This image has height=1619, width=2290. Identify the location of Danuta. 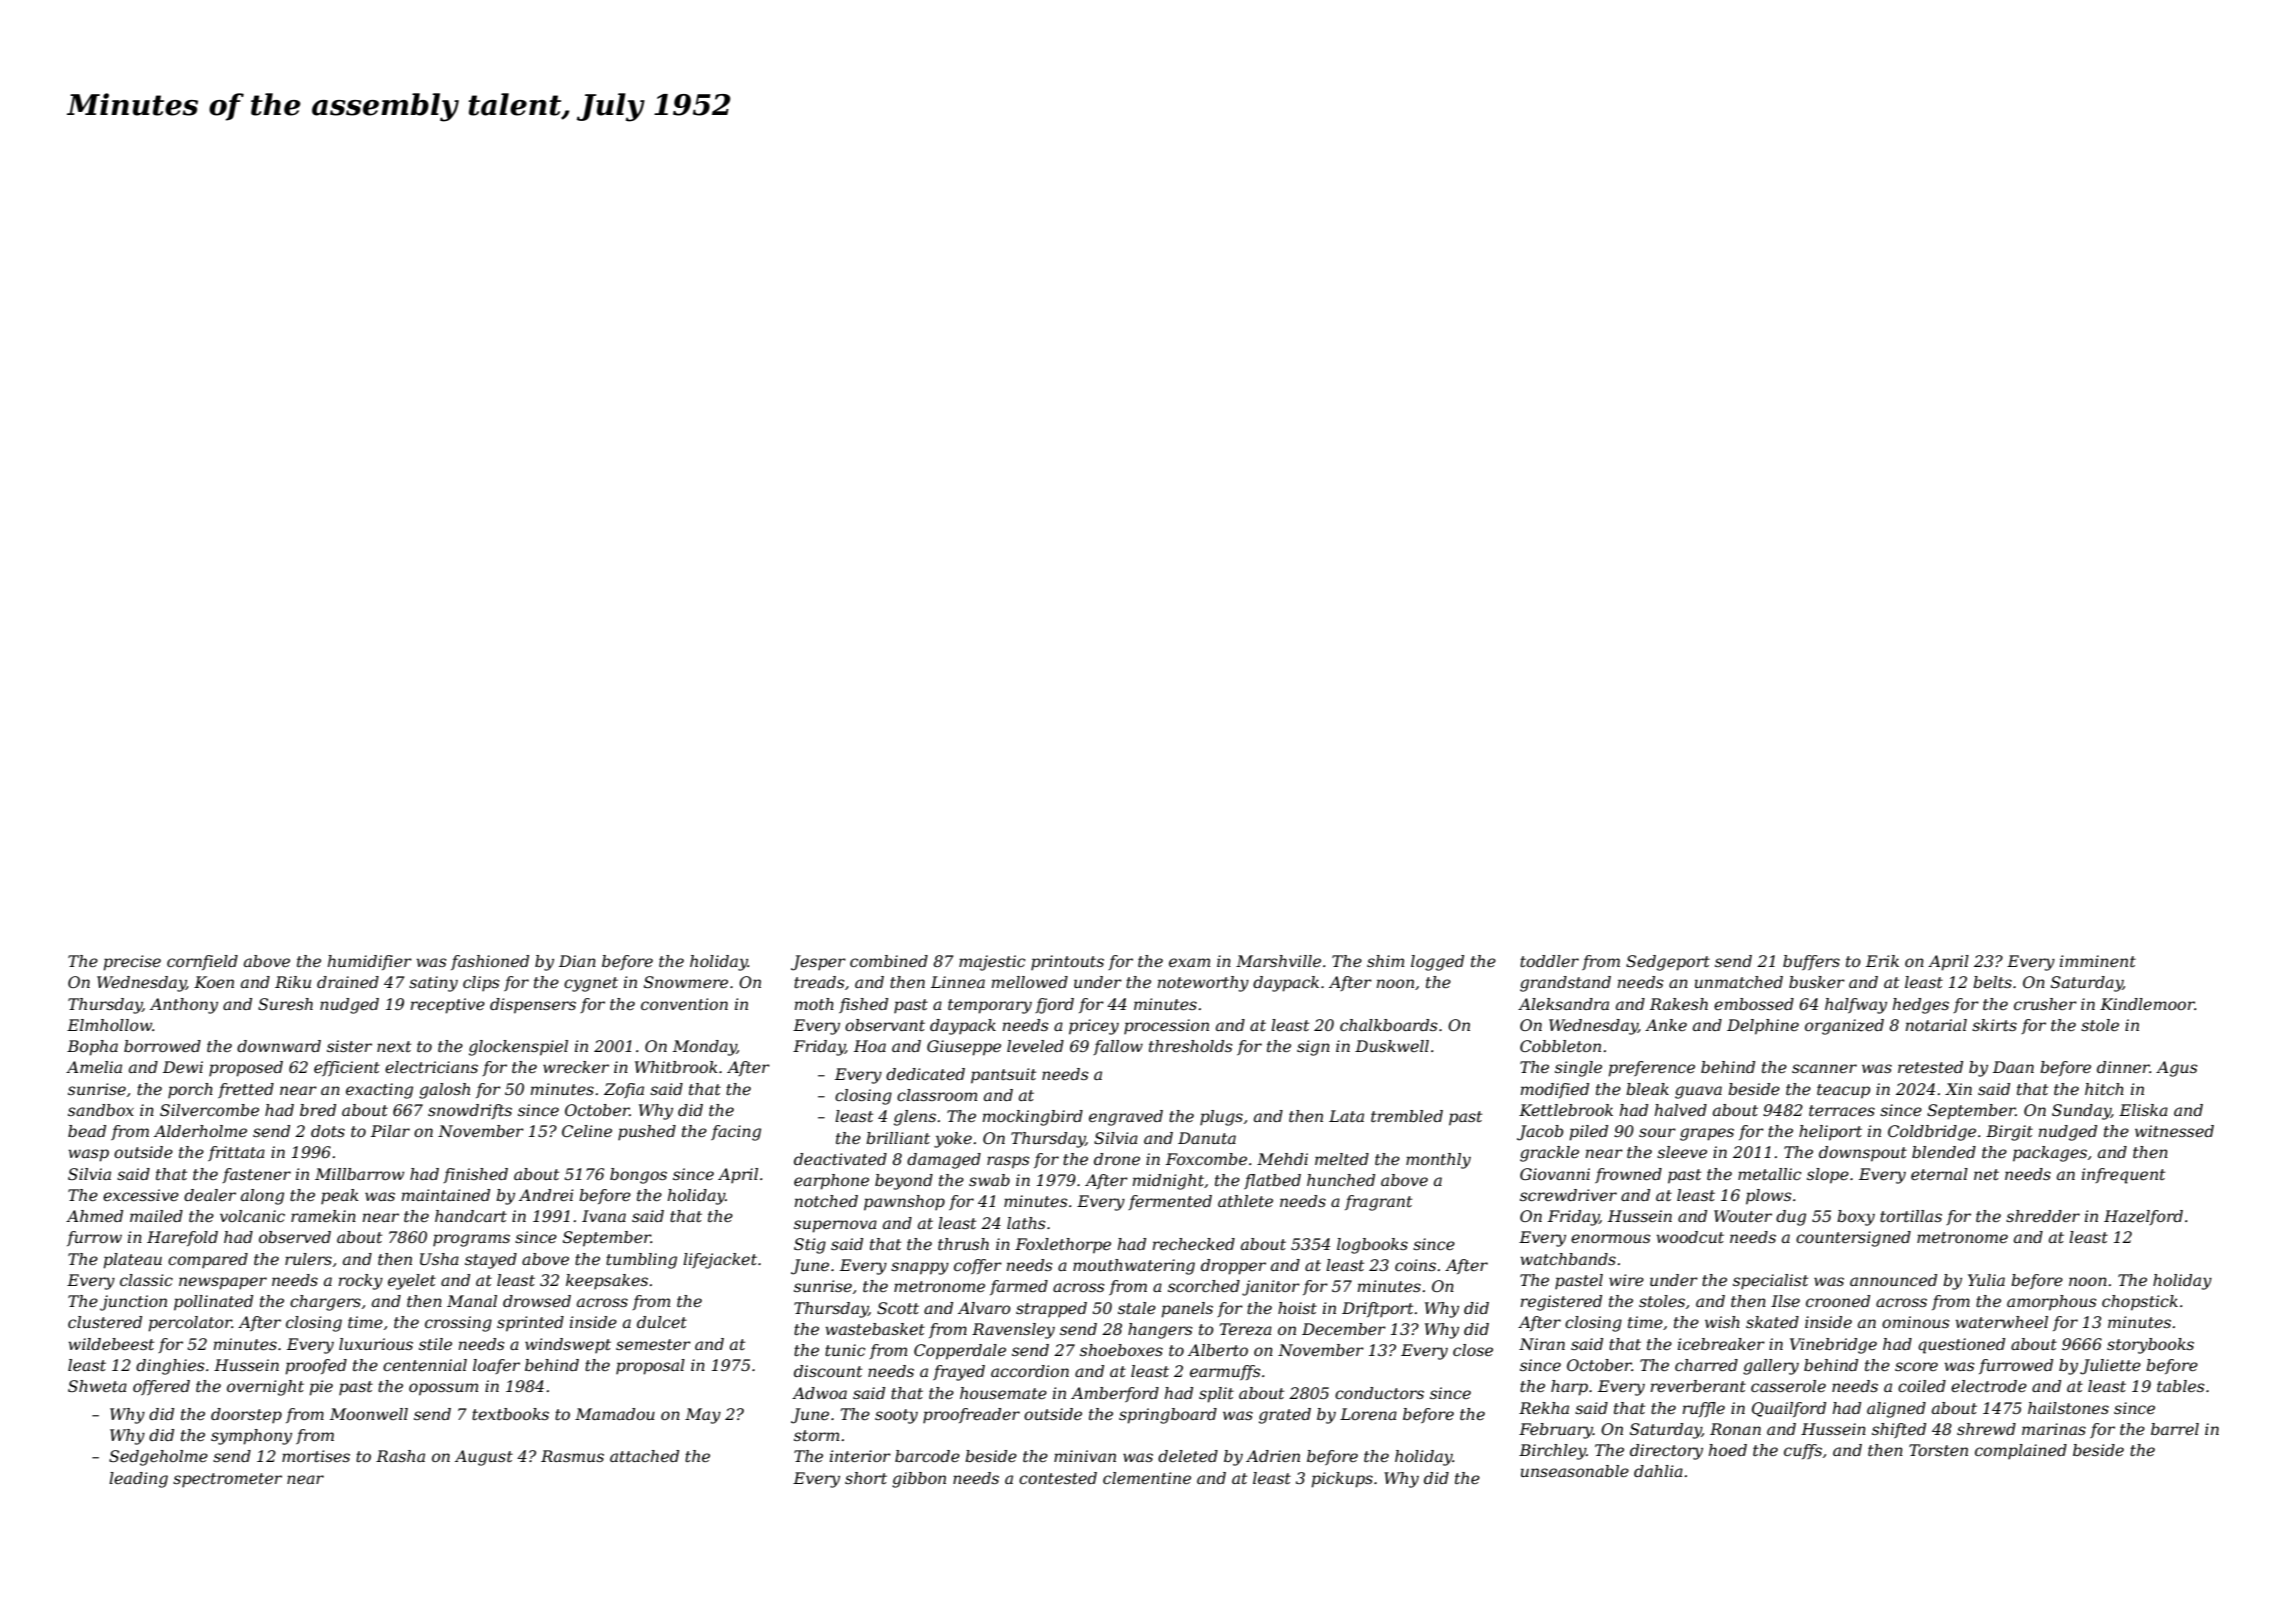
(1207, 1138).
